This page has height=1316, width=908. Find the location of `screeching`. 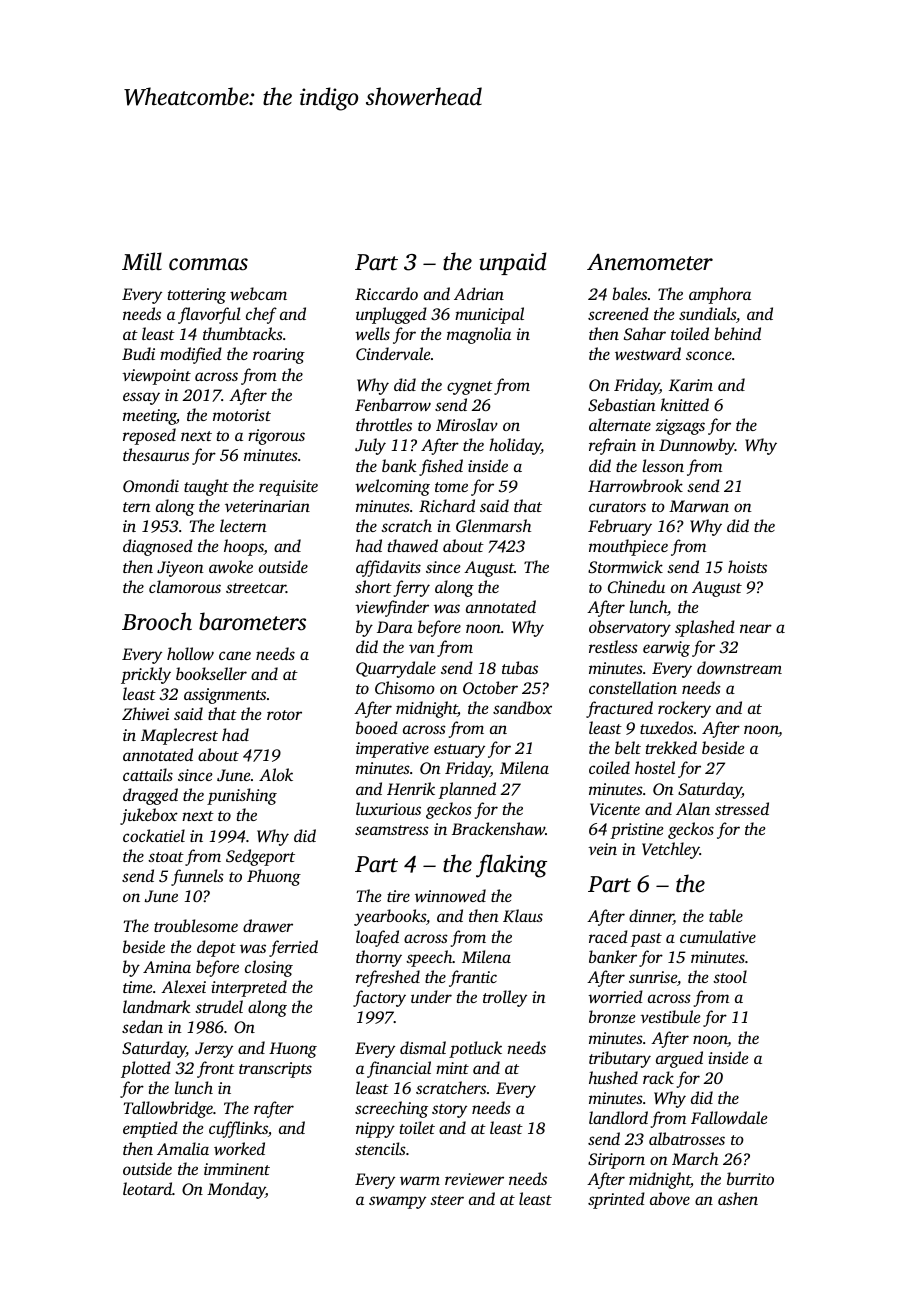

screeching is located at coordinates (391, 1109).
